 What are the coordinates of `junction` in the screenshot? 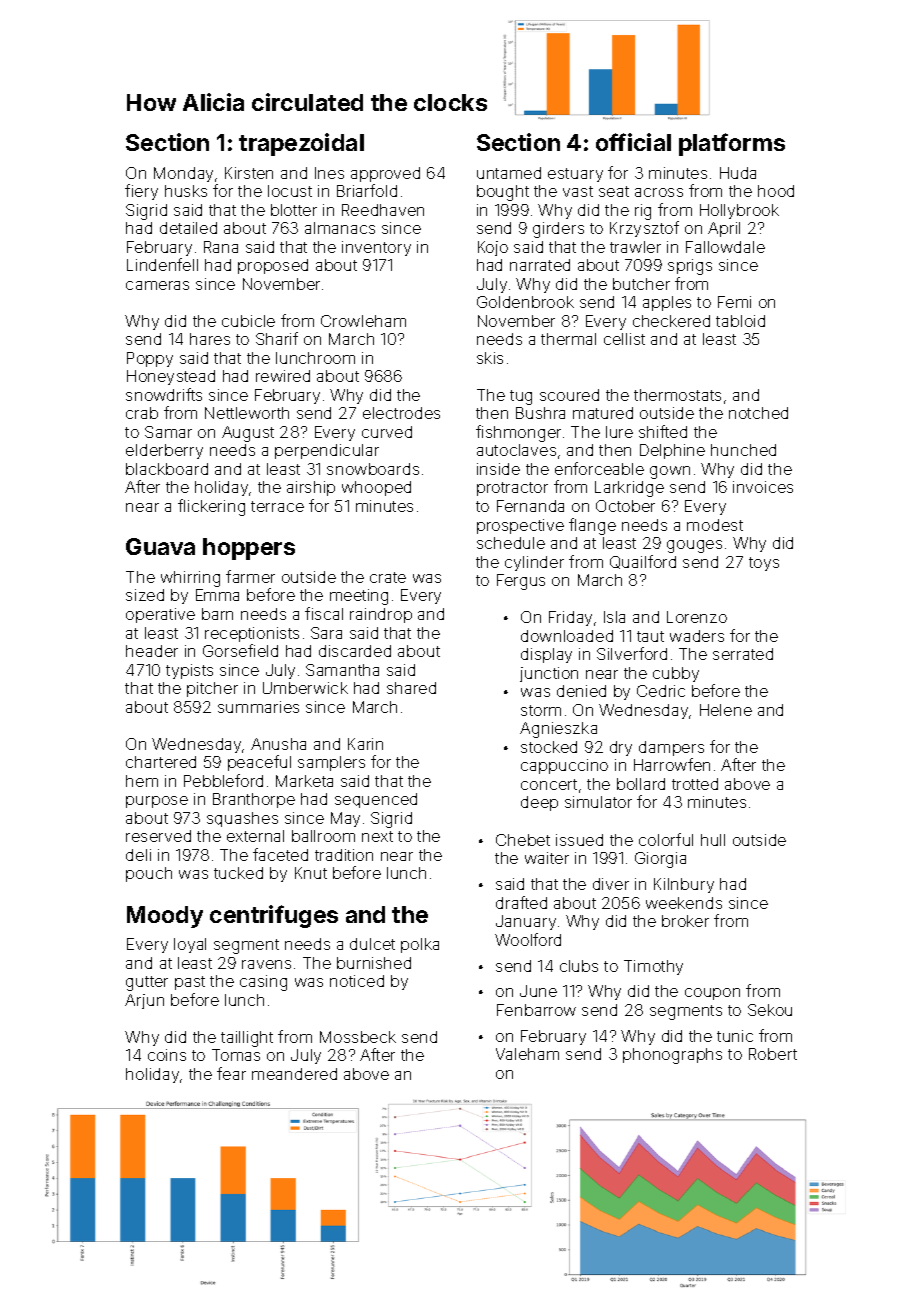 It's located at (549, 674).
